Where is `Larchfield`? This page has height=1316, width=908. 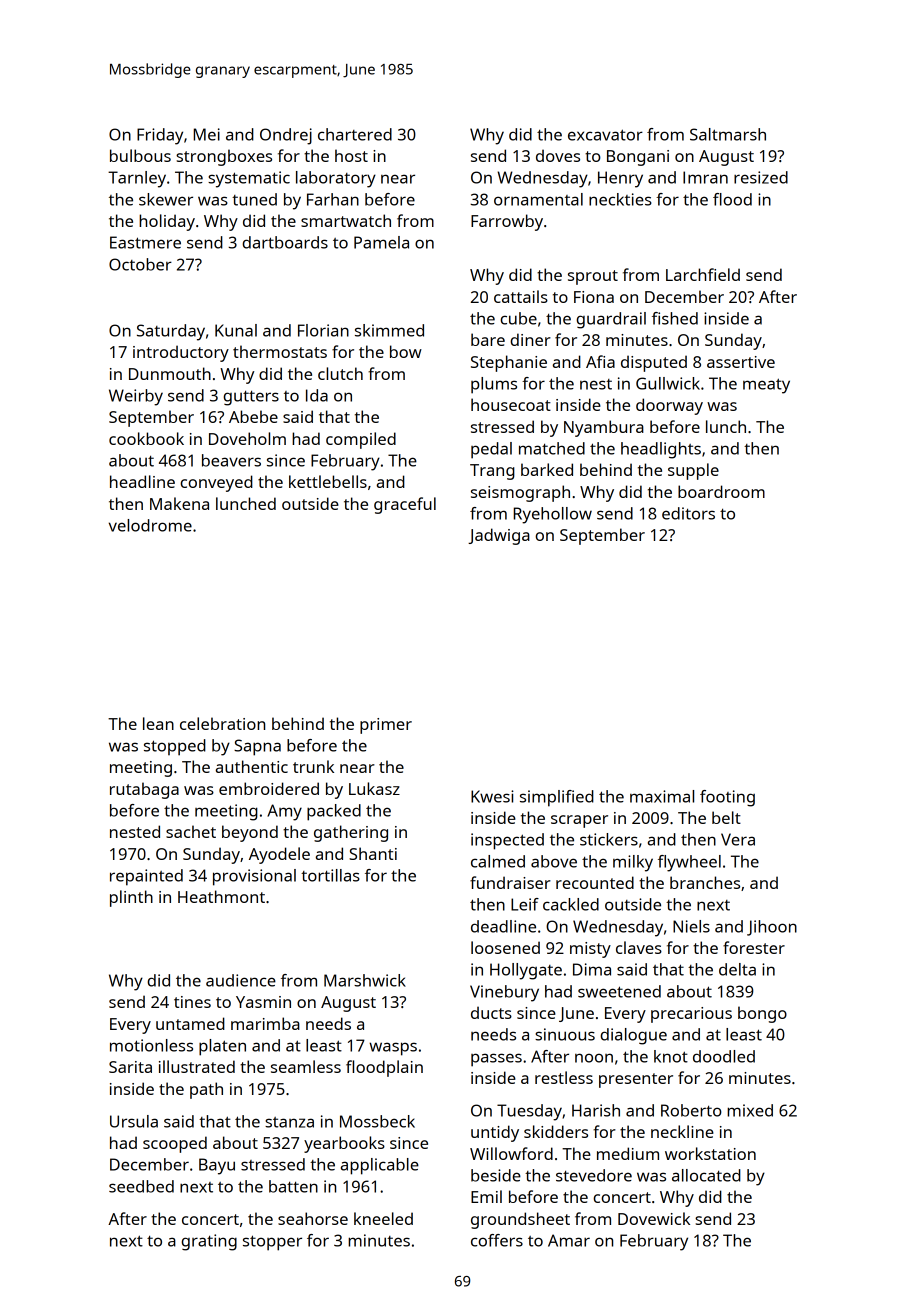
Larchfield is located at coordinates (703, 274).
